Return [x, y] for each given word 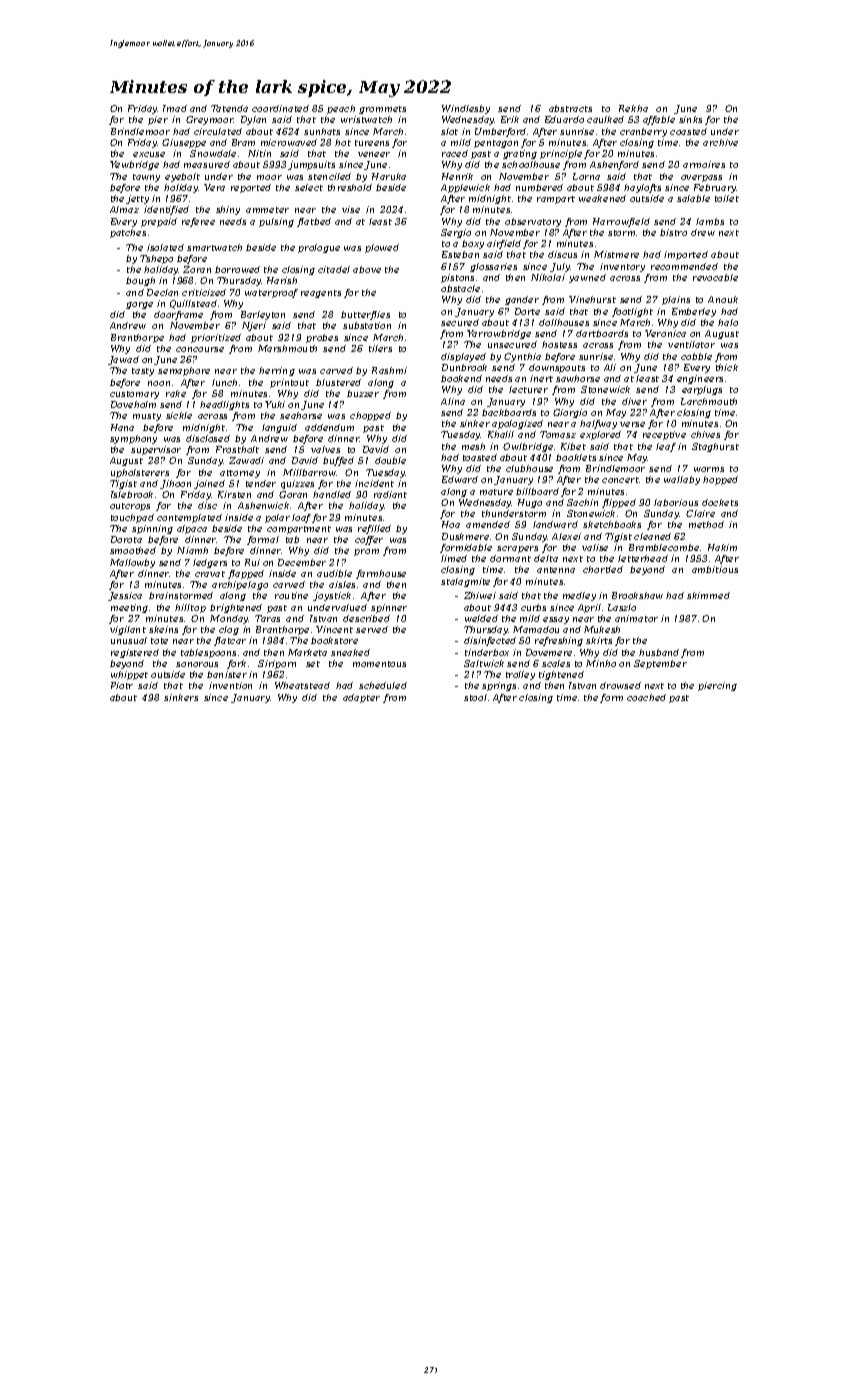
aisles [342, 584]
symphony [133, 439]
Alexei [566, 536]
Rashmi [389, 370]
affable [659, 120]
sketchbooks [612, 524]
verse [632, 424]
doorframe [178, 315]
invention [230, 685]
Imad [175, 108]
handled [332, 494]
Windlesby [466, 109]
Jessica [125, 596]
